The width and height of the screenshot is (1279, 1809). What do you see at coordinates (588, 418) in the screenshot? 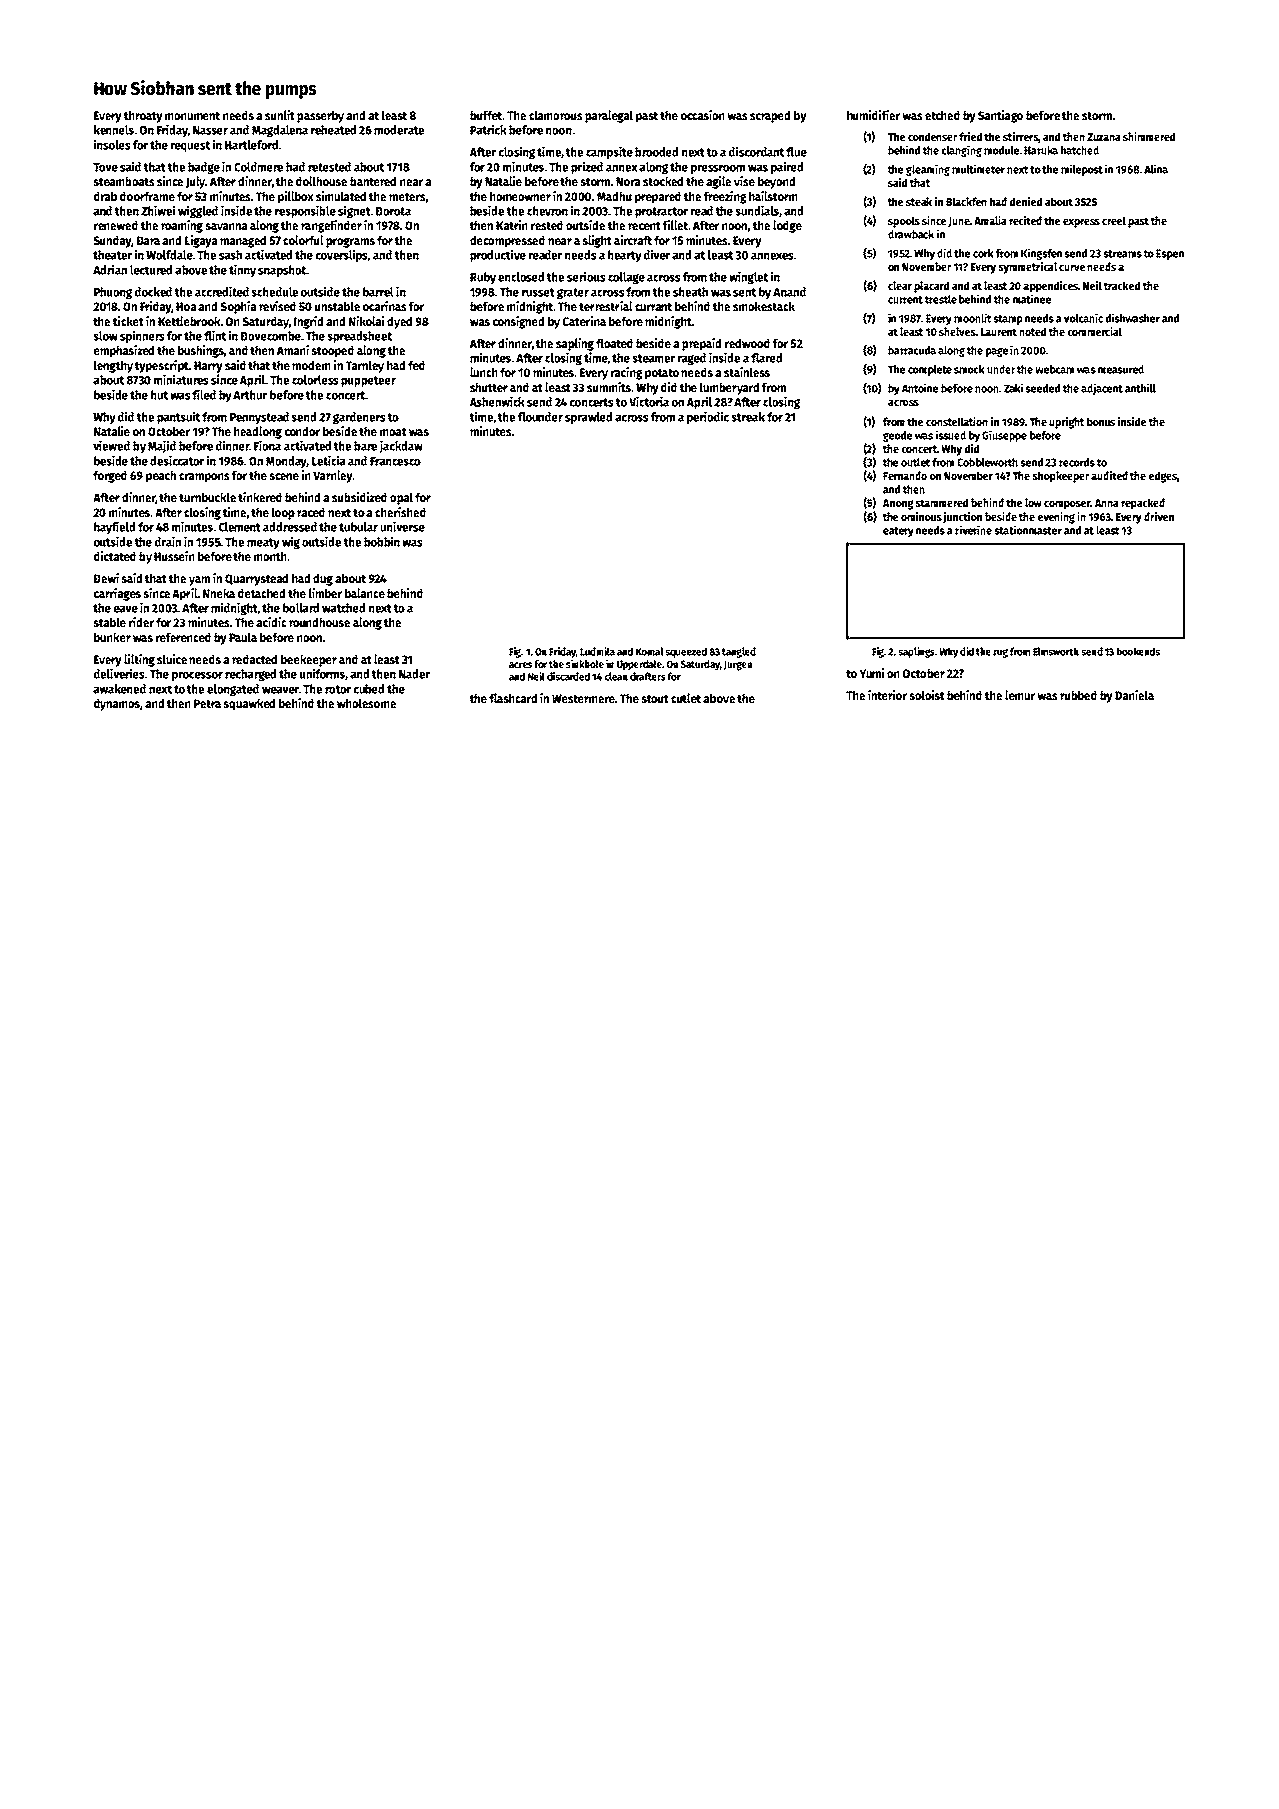
I see `sprawled` at bounding box center [588, 418].
